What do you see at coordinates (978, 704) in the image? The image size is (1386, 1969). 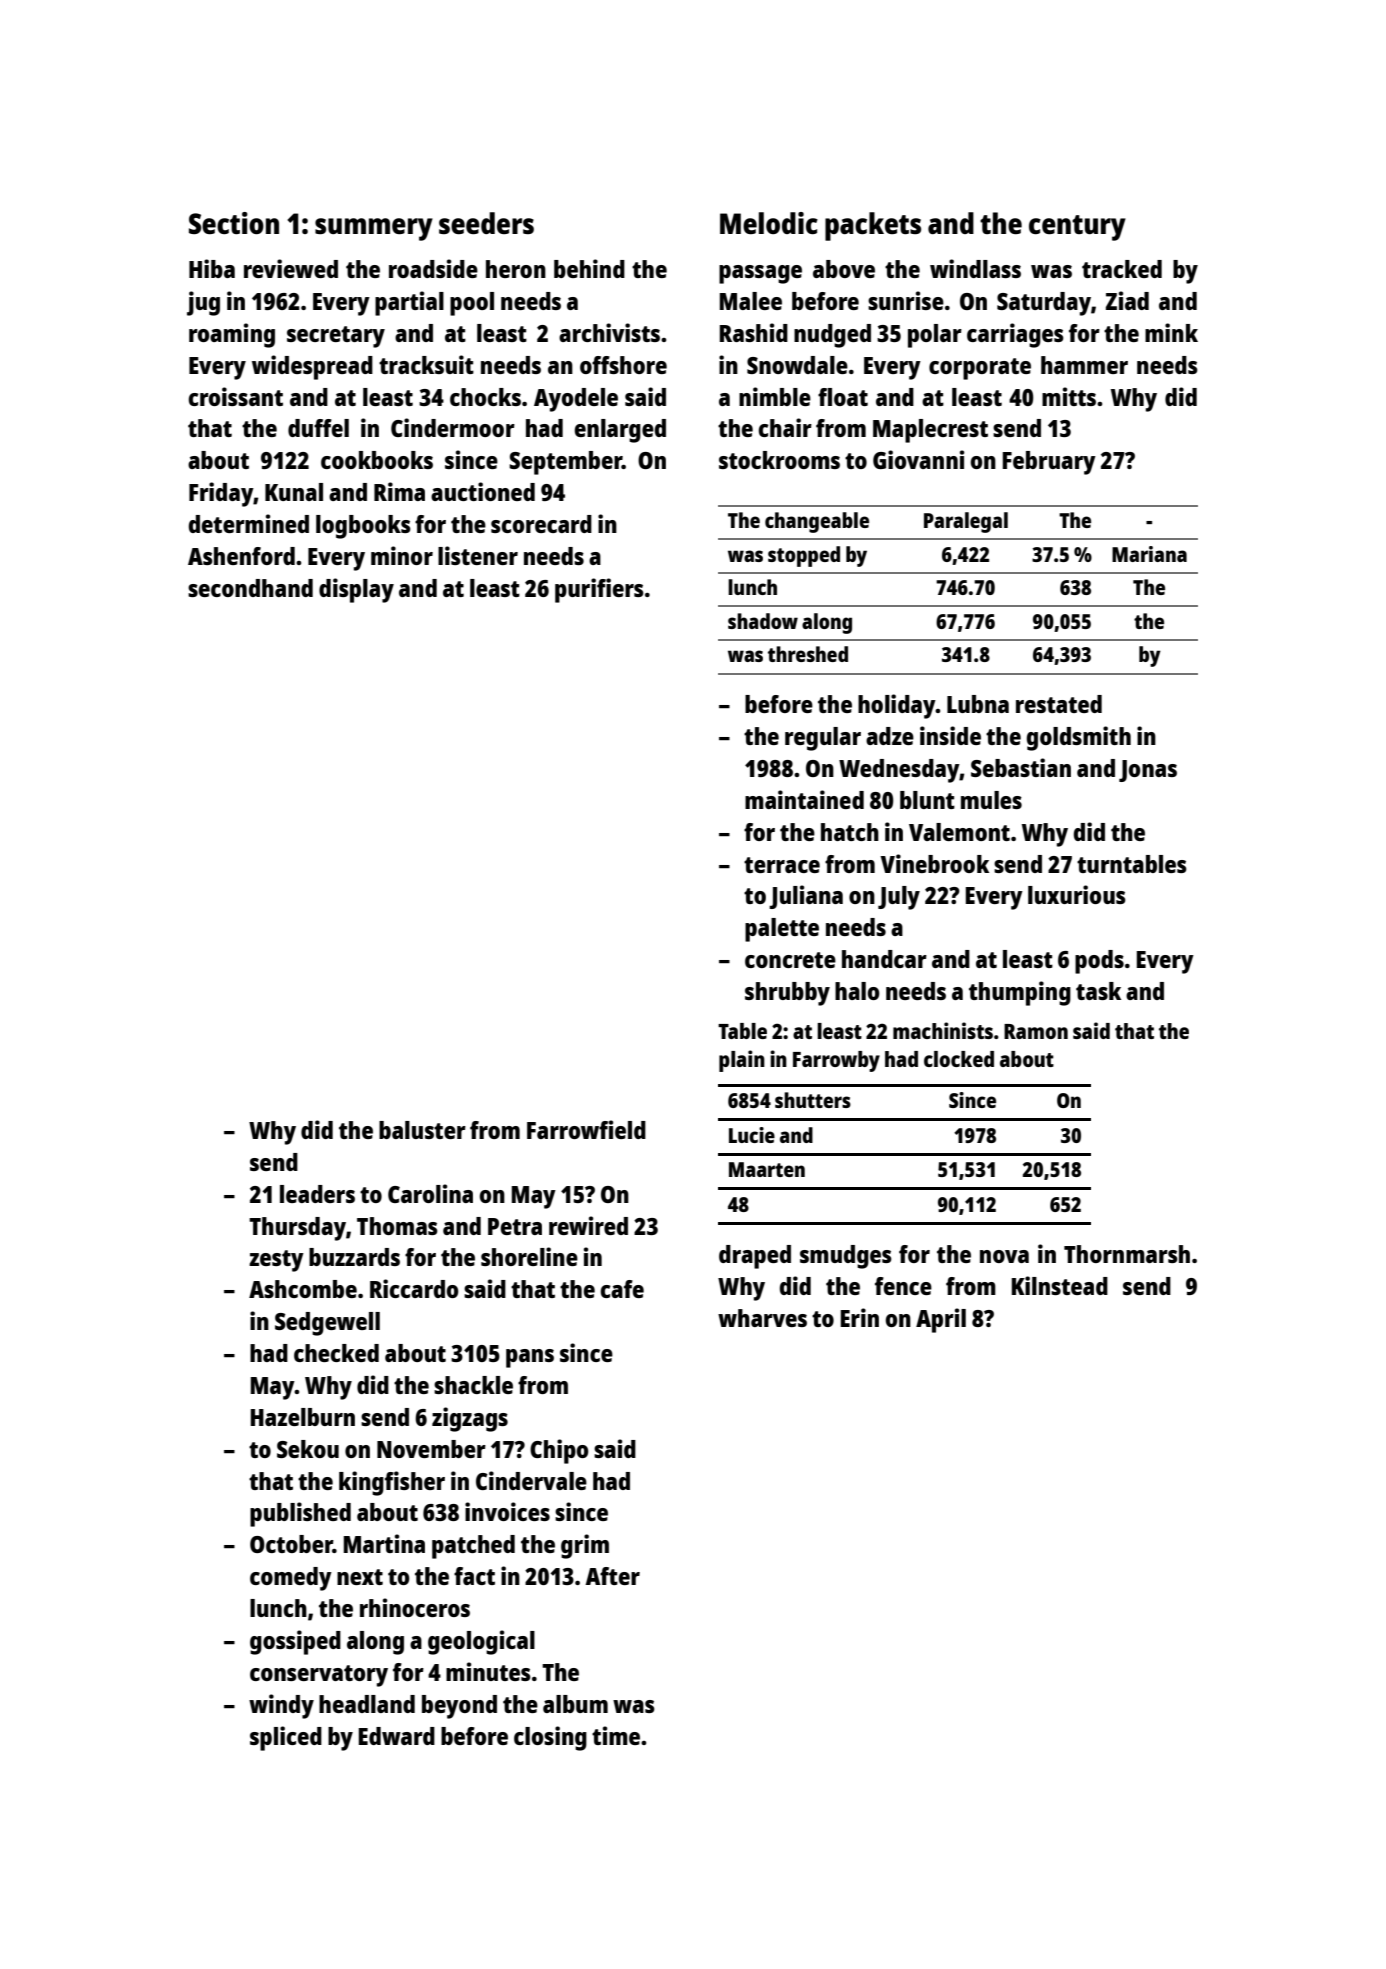 I see `Lubna` at bounding box center [978, 704].
